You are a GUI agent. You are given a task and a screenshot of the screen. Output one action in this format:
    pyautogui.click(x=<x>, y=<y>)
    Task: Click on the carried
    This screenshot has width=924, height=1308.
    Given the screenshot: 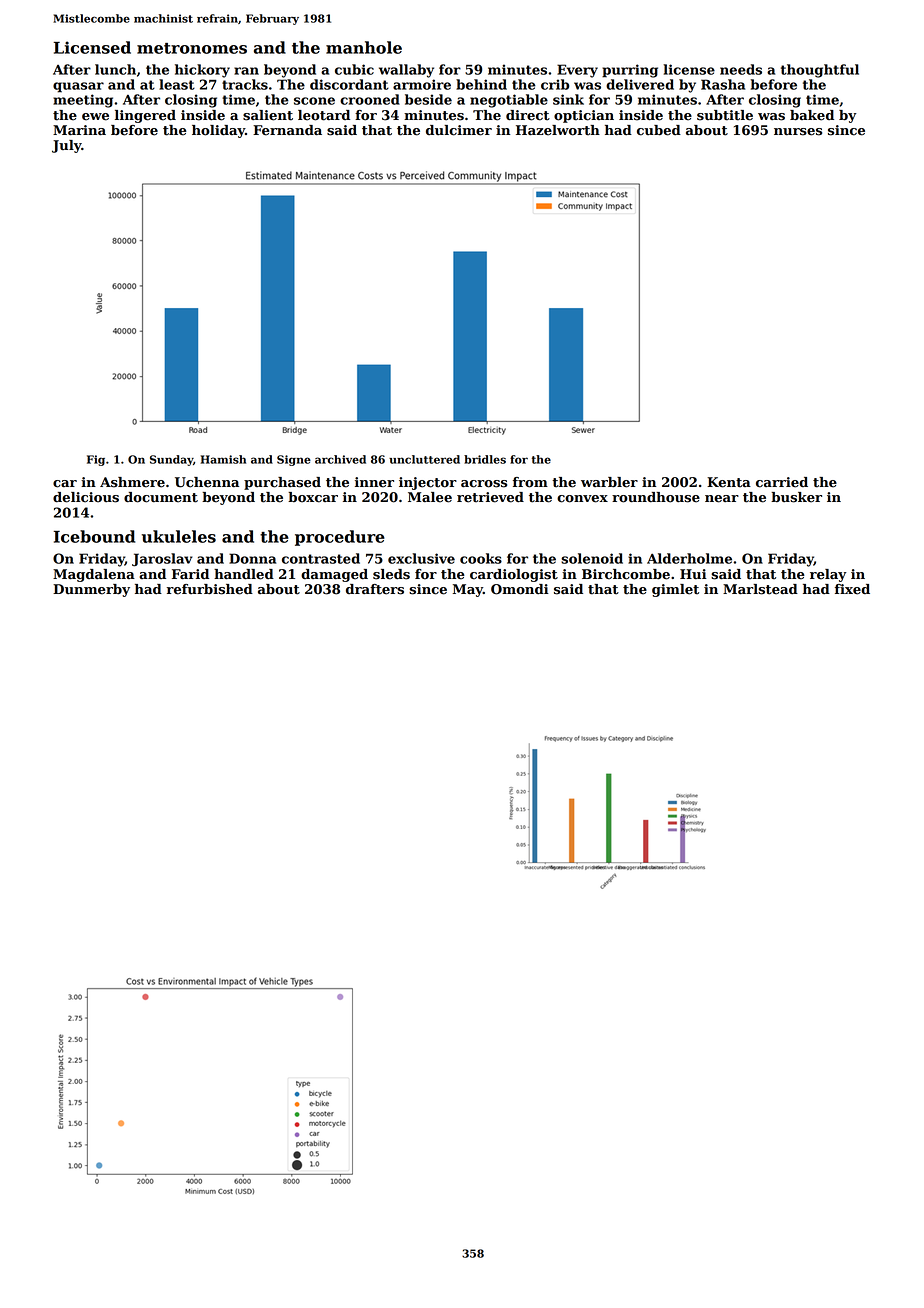 What is the action you would take?
    pyautogui.click(x=782, y=482)
